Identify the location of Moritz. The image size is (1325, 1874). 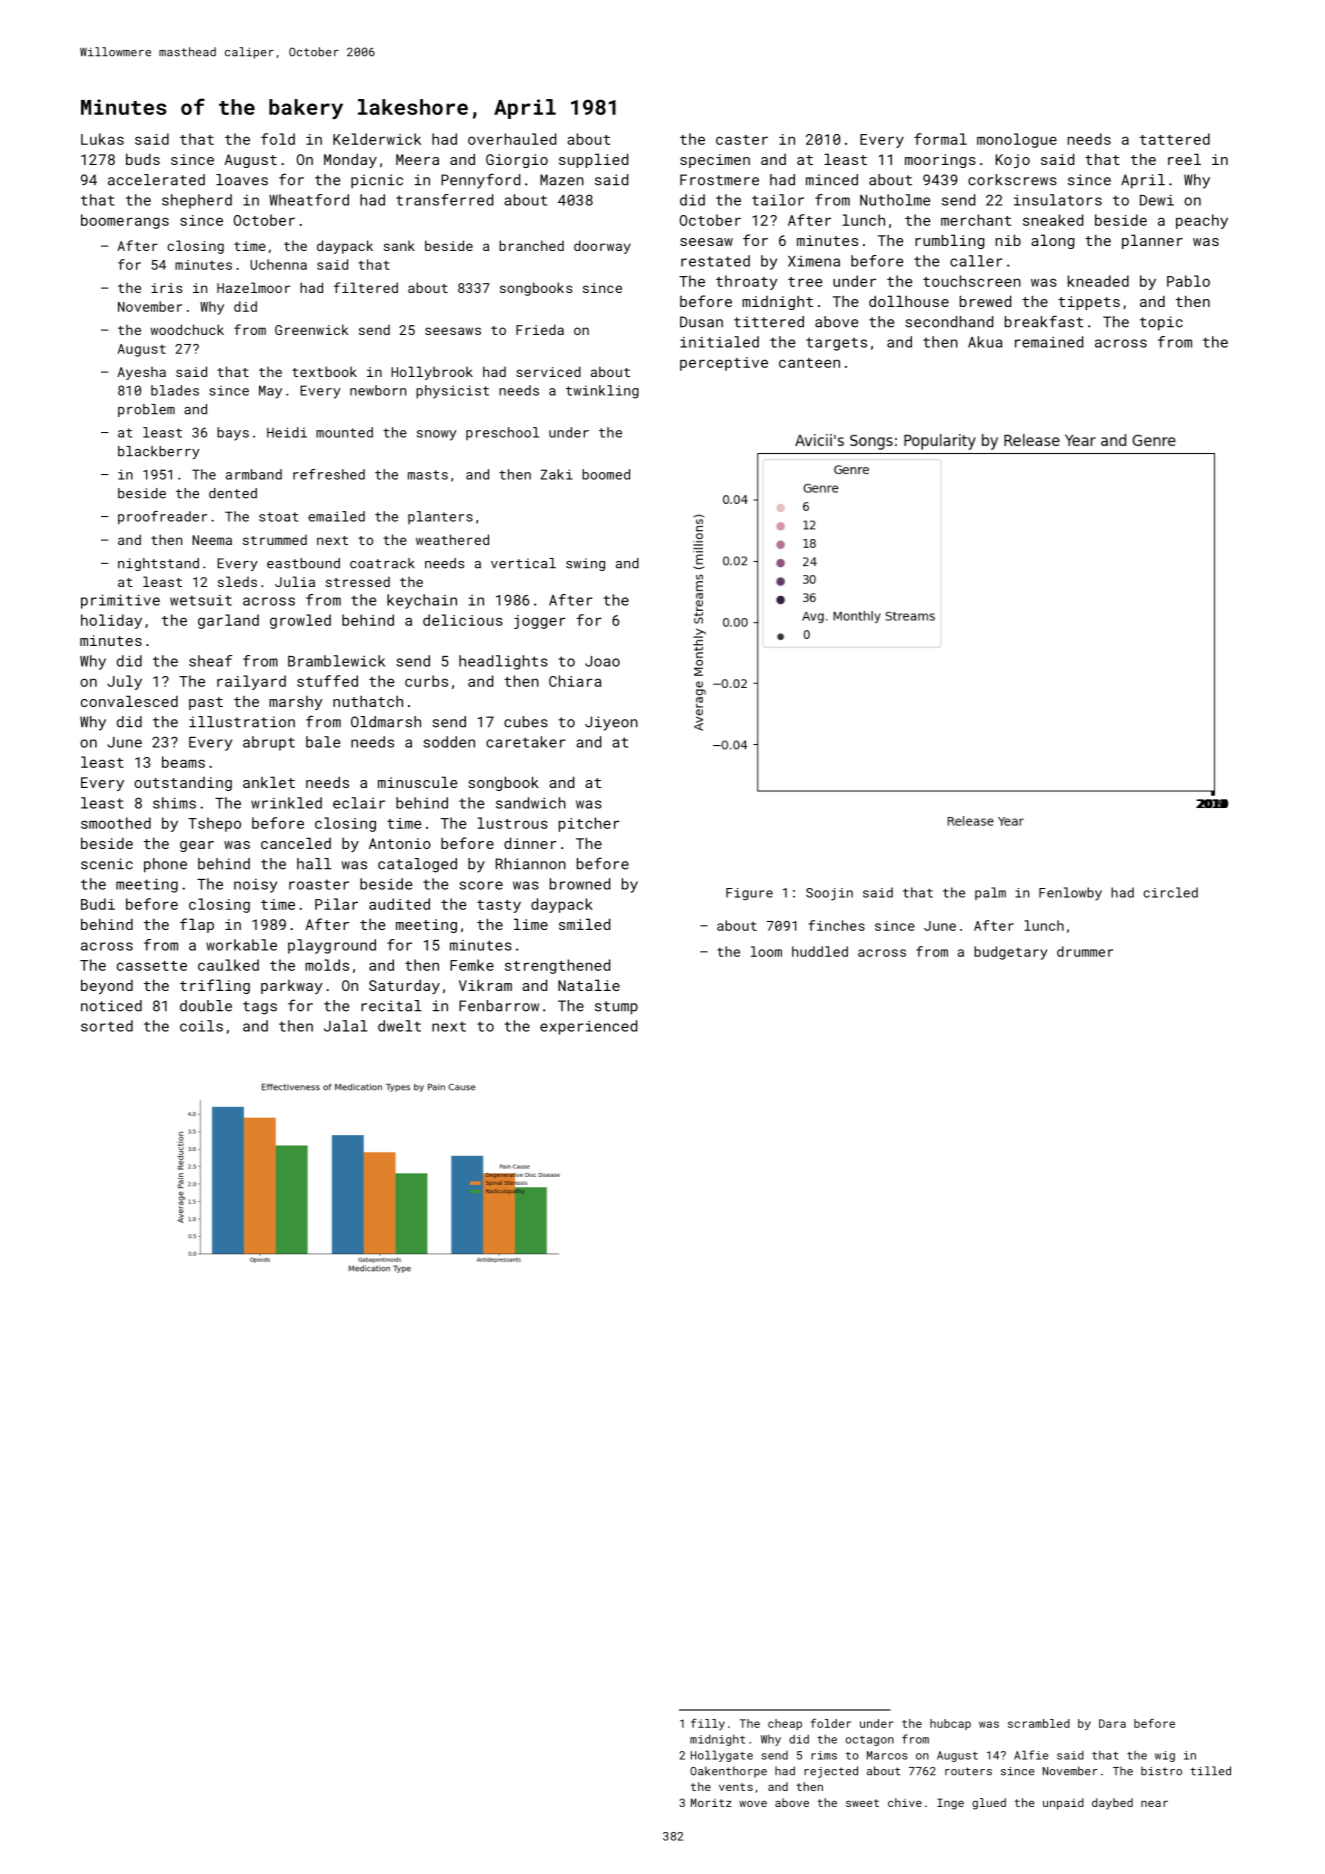
(711, 1802).
